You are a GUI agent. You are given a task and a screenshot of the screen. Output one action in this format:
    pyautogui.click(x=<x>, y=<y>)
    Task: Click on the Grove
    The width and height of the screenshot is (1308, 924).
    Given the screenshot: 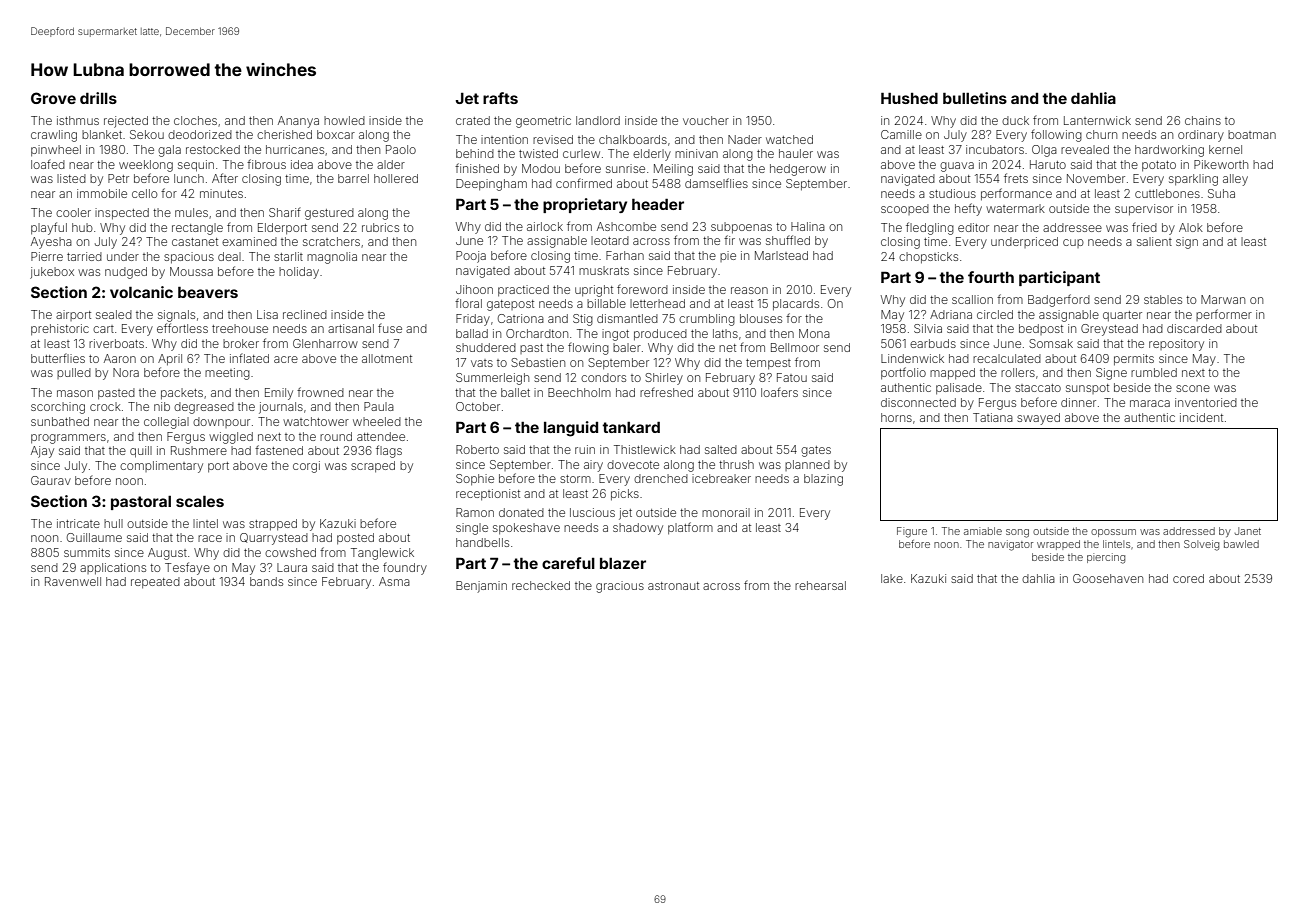 What is the action you would take?
    pyautogui.click(x=53, y=98)
